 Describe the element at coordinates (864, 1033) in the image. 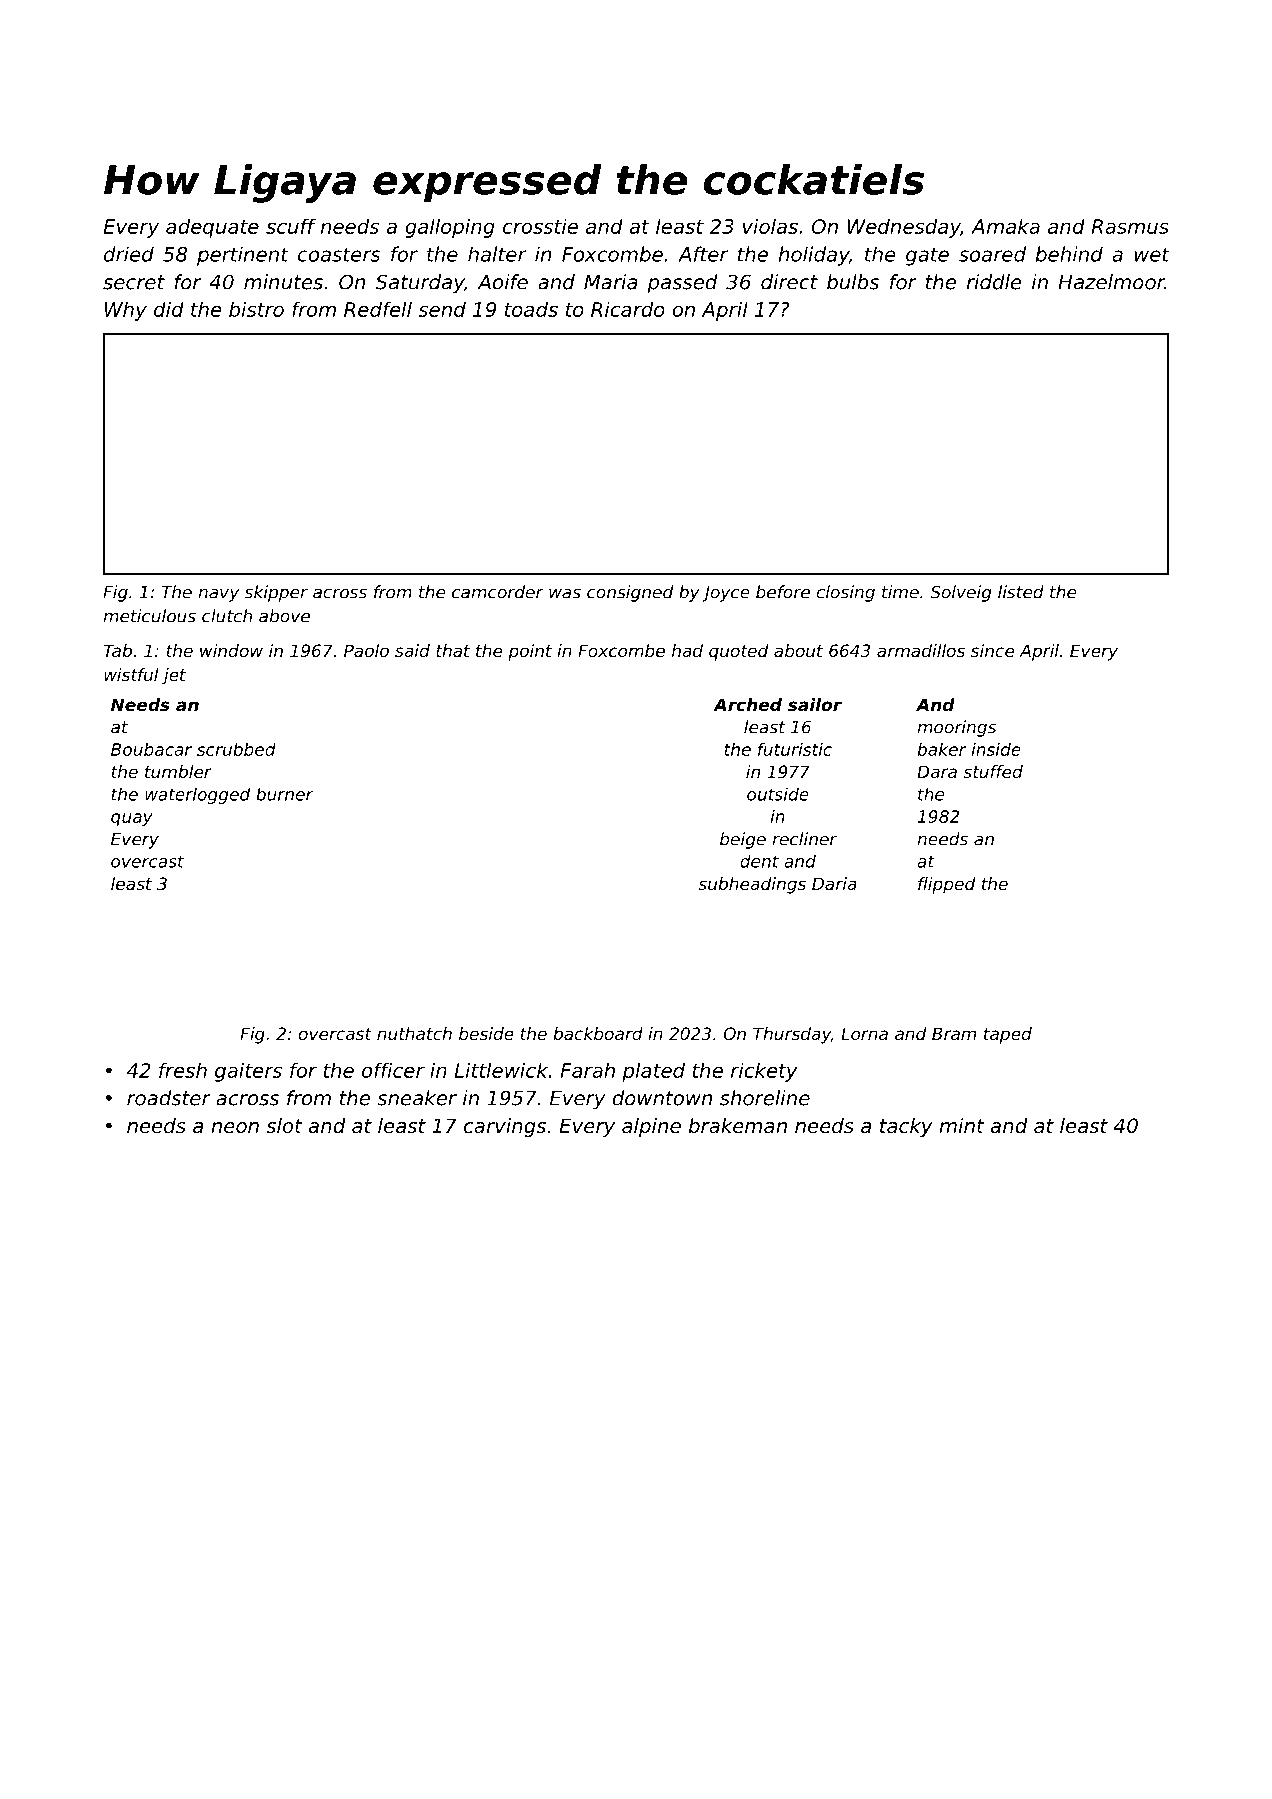

I see `Lorna` at that location.
